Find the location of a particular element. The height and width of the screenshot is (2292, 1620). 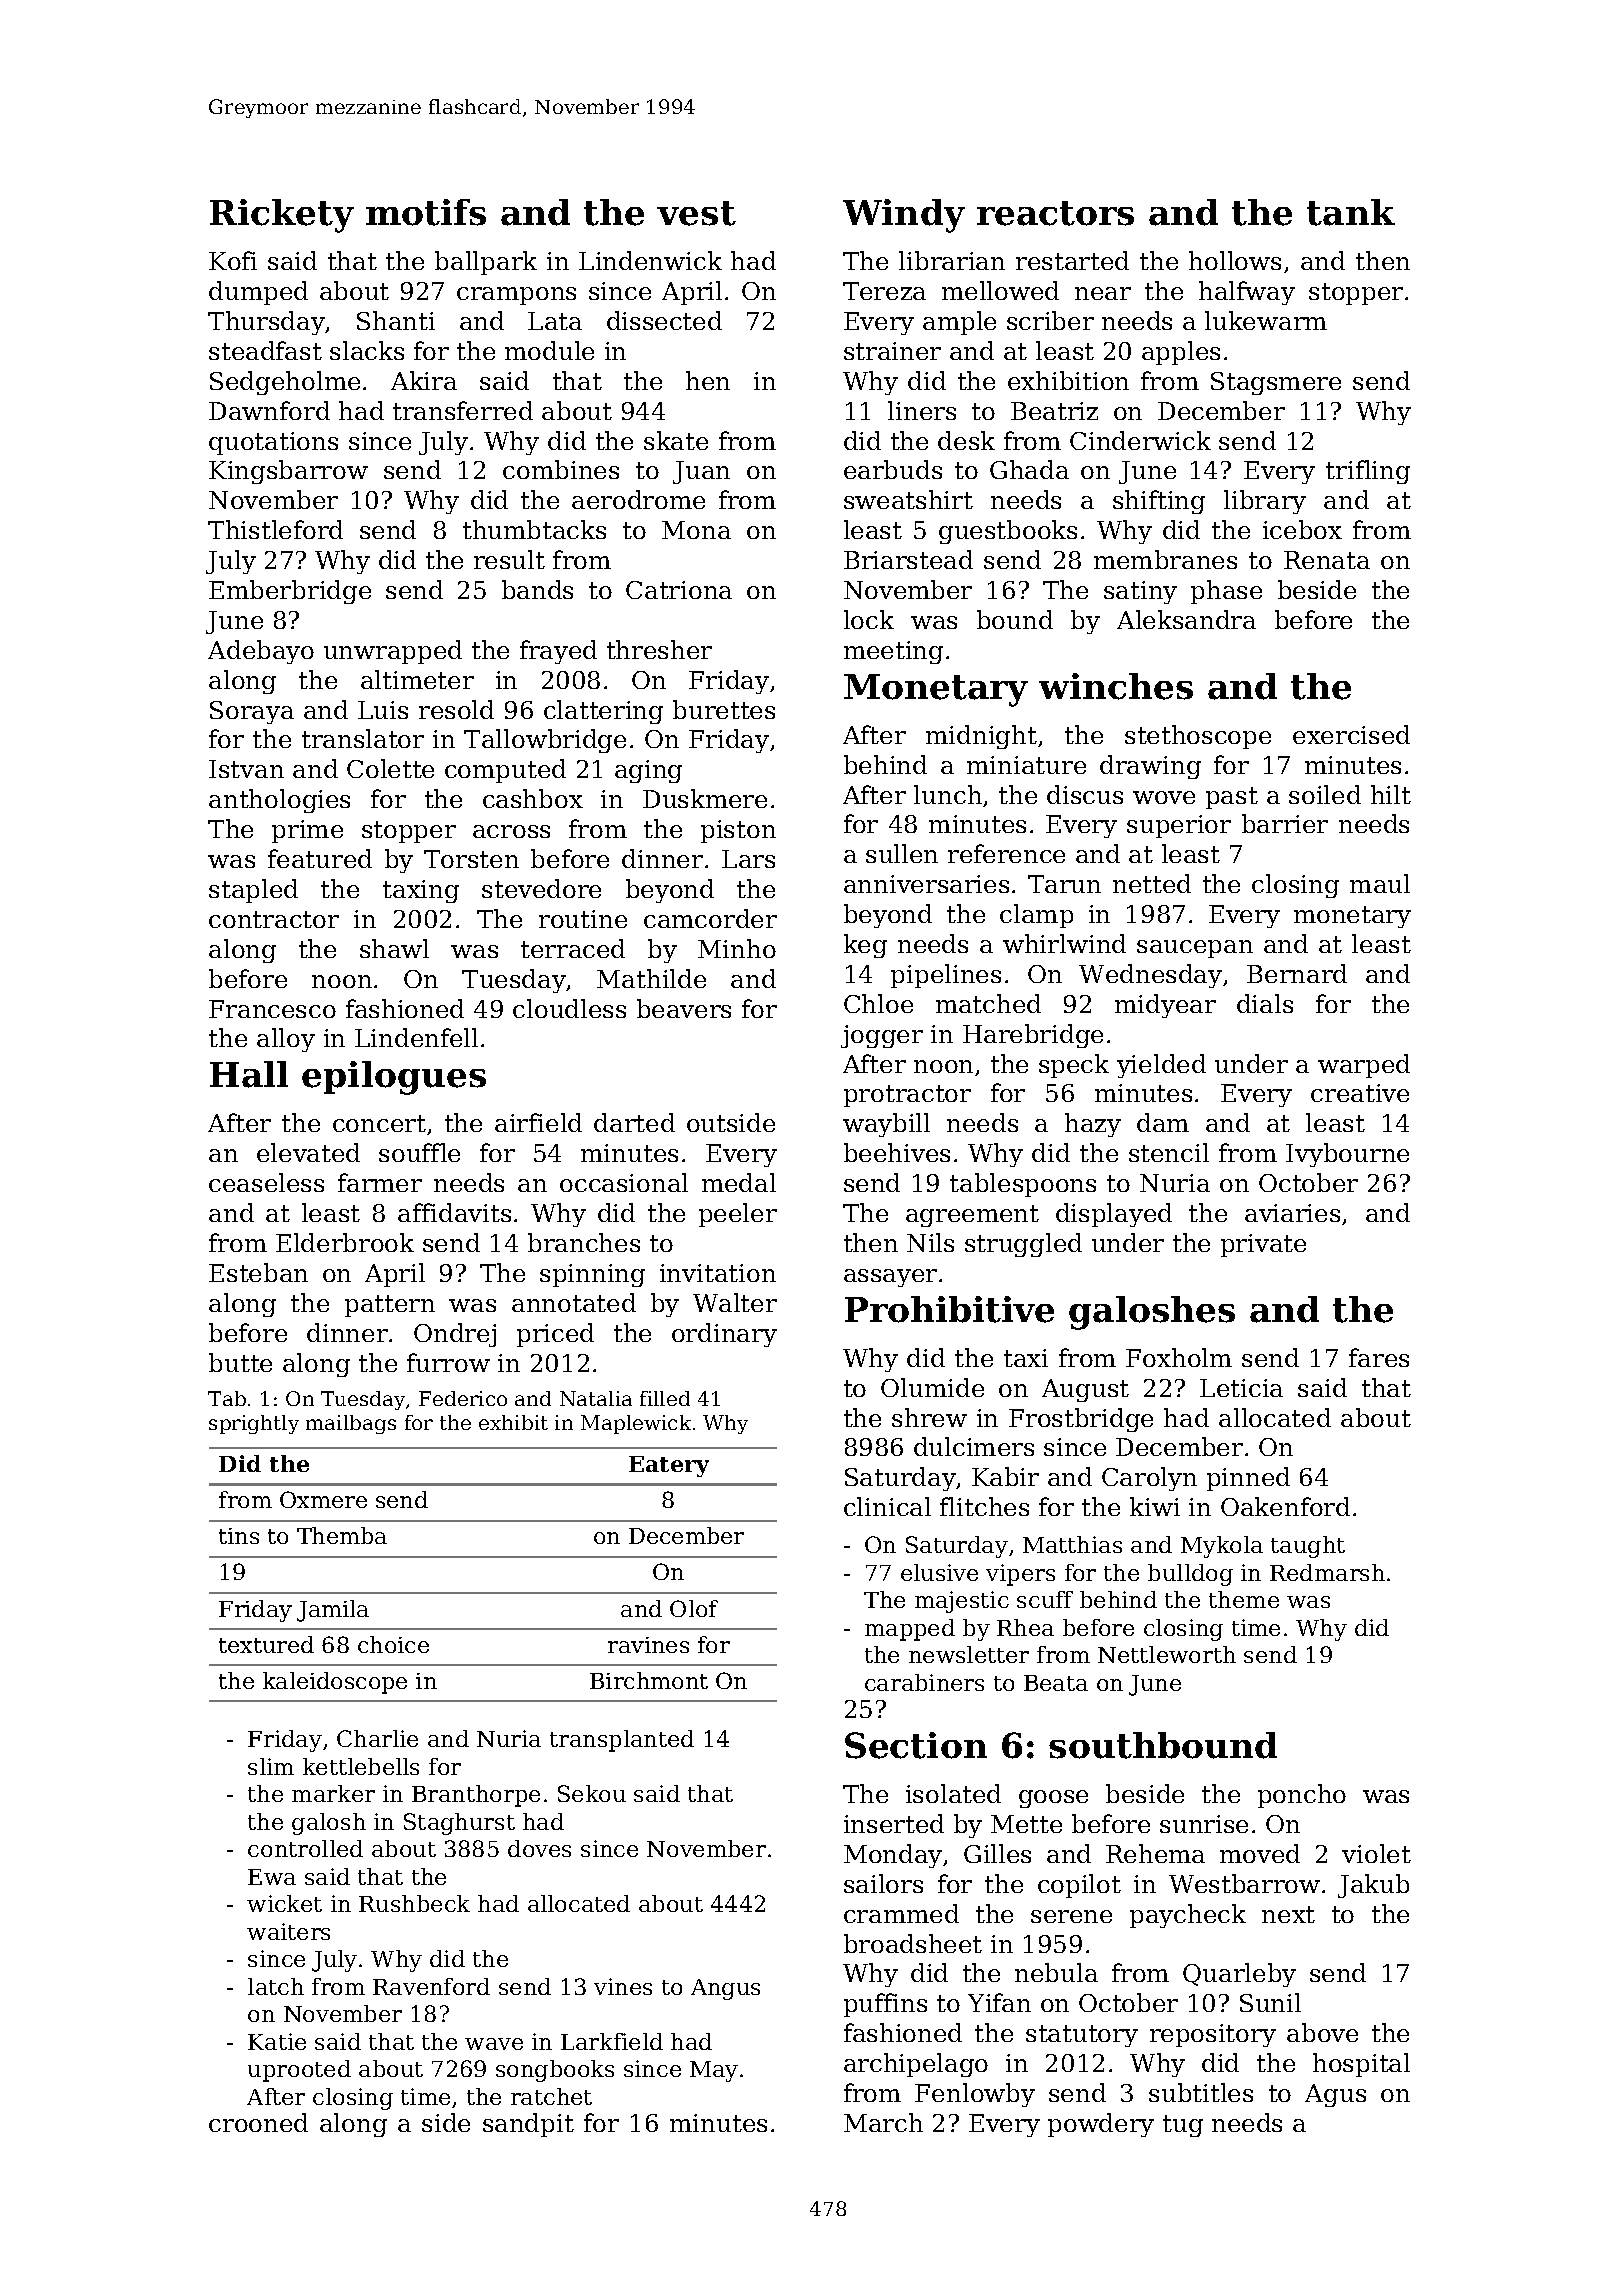

displayed is located at coordinates (1114, 1215).
